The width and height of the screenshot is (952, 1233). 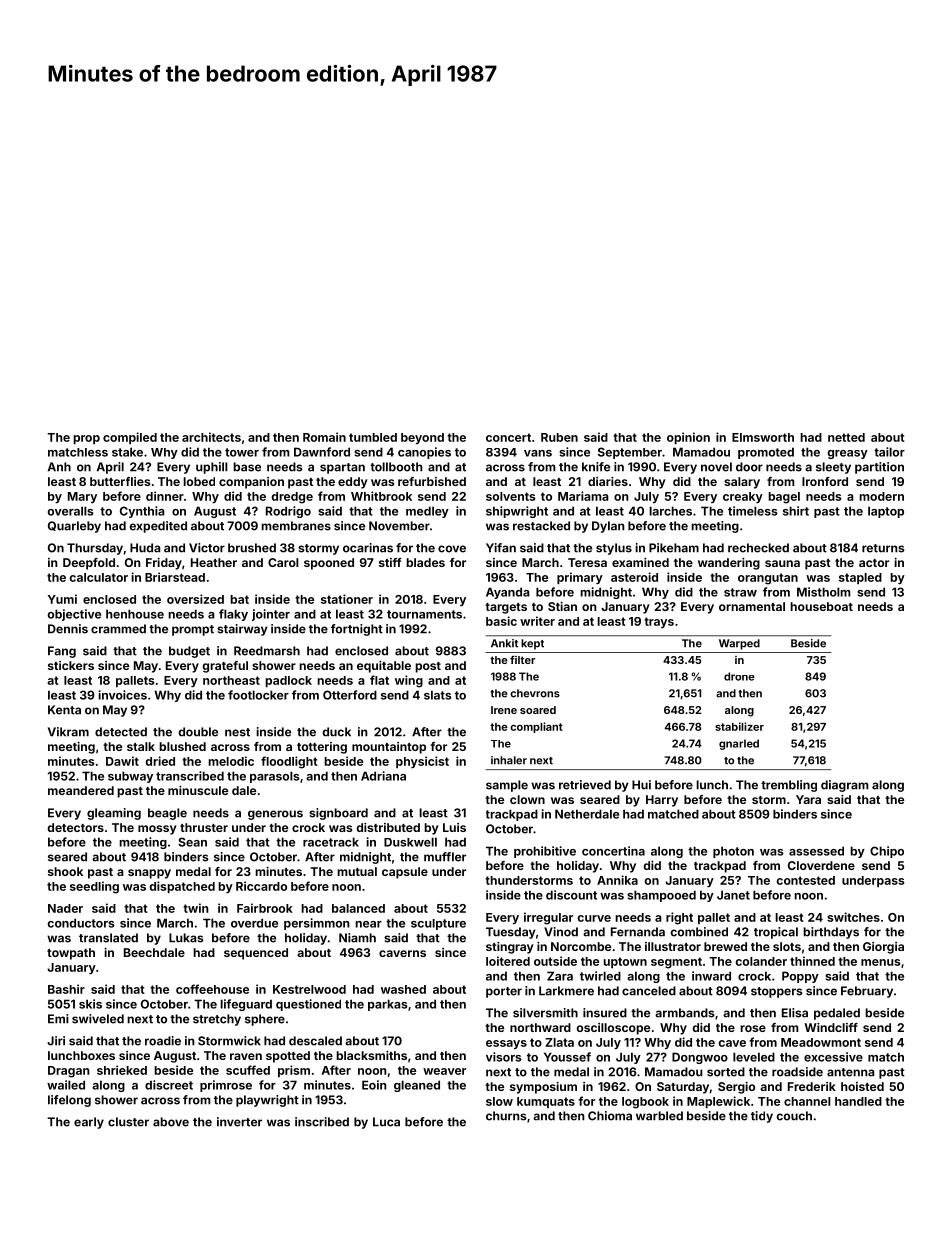 What do you see at coordinates (422, 762) in the screenshot?
I see `physicist` at bounding box center [422, 762].
